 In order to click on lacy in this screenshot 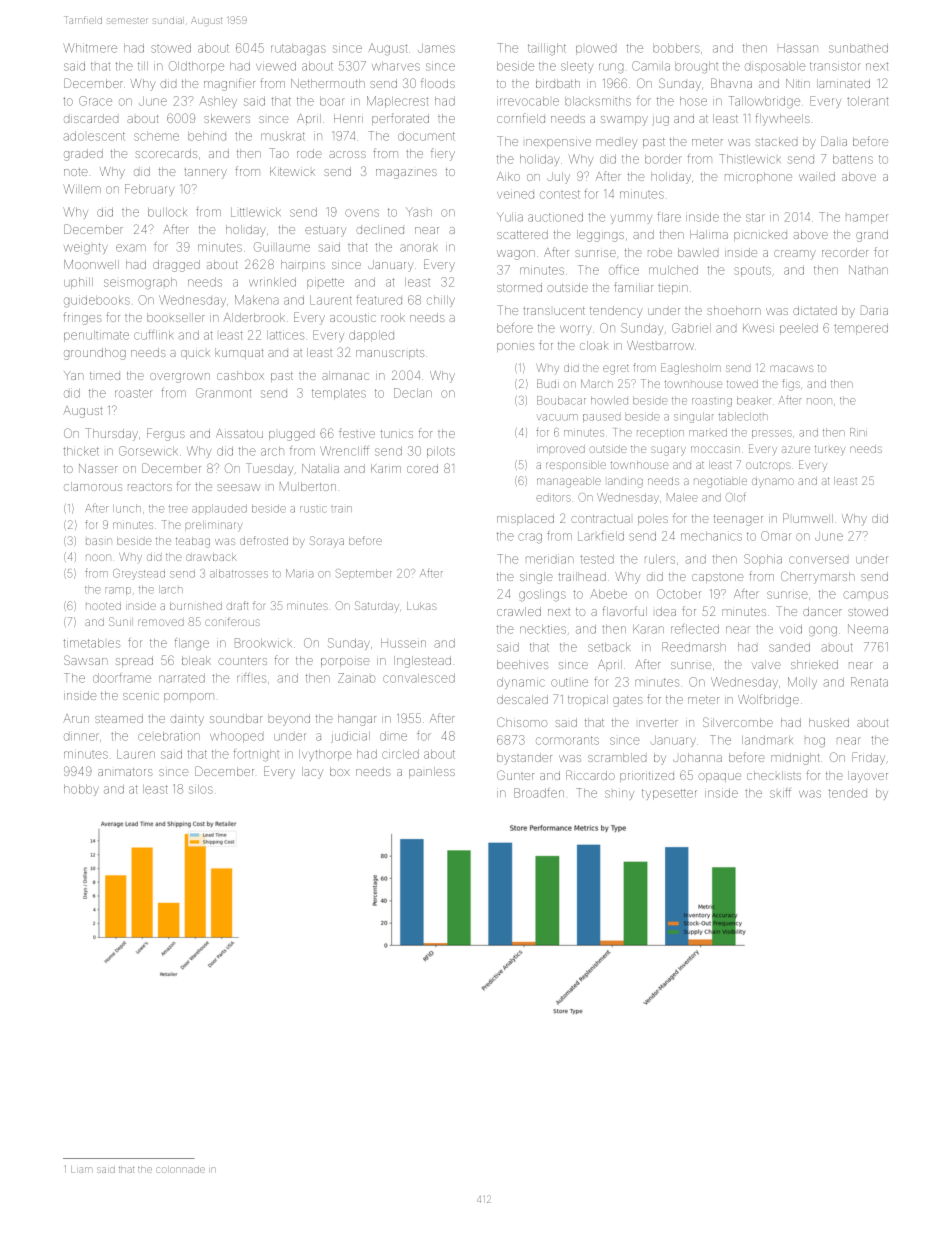, I will do `click(312, 773)`.
